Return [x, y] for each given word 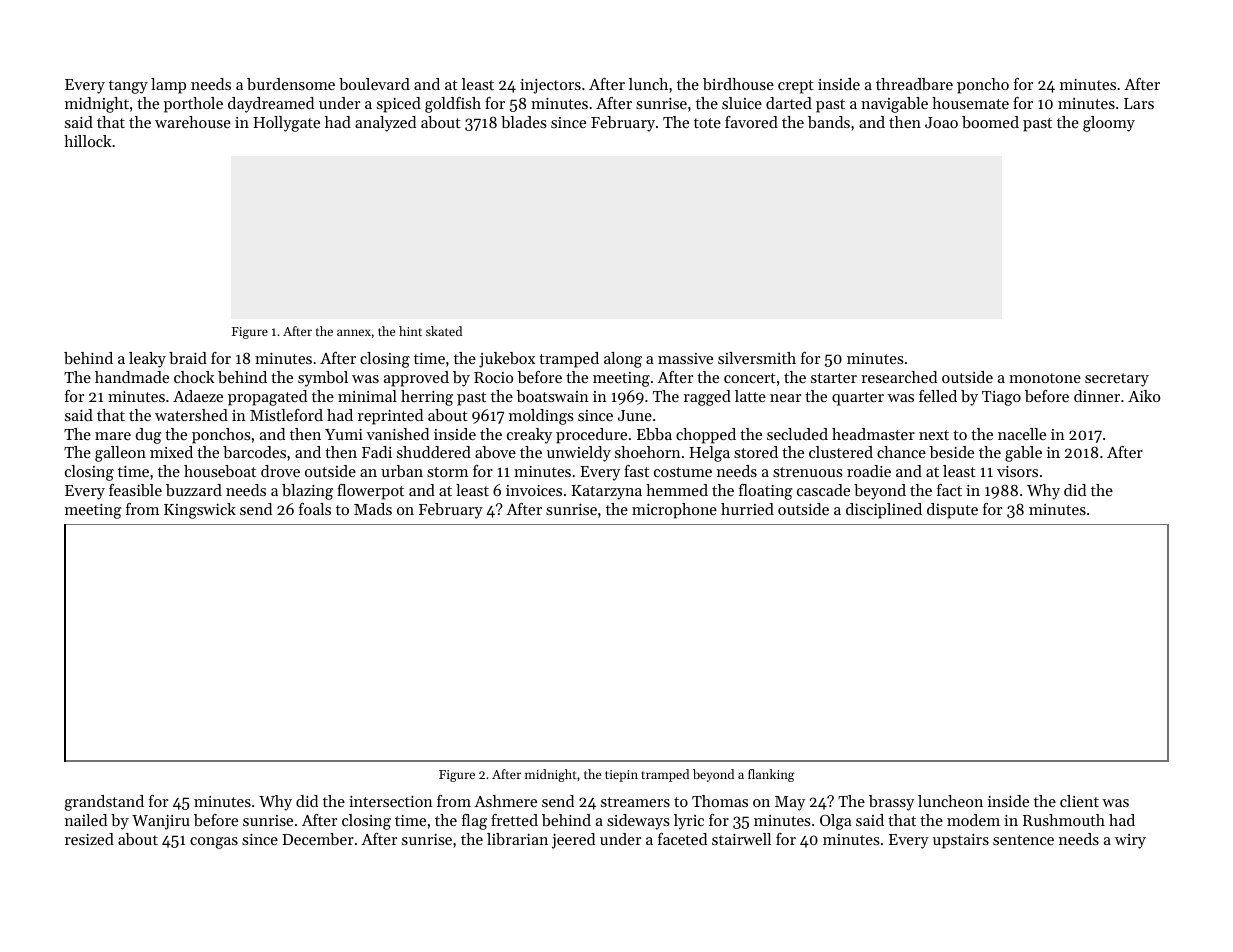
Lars [1139, 103]
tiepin [621, 776]
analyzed [385, 124]
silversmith [757, 358]
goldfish [453, 105]
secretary [1117, 380]
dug [148, 436]
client [1079, 801]
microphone [674, 511]
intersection [391, 801]
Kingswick [200, 511]
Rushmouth [1064, 820]
